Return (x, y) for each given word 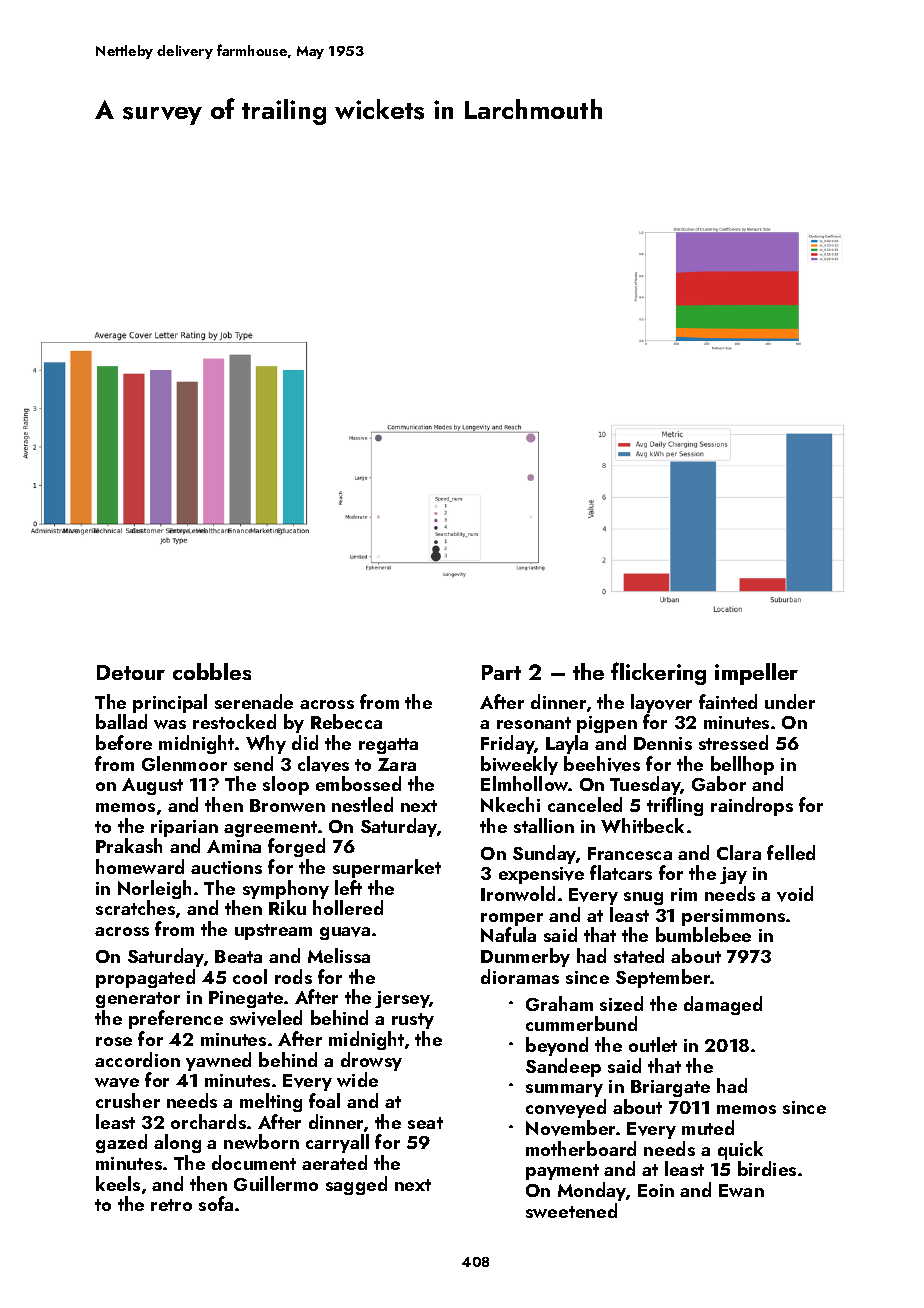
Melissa (339, 955)
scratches (135, 908)
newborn (261, 1141)
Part (501, 672)
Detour (131, 672)
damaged (723, 1005)
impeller (756, 674)
